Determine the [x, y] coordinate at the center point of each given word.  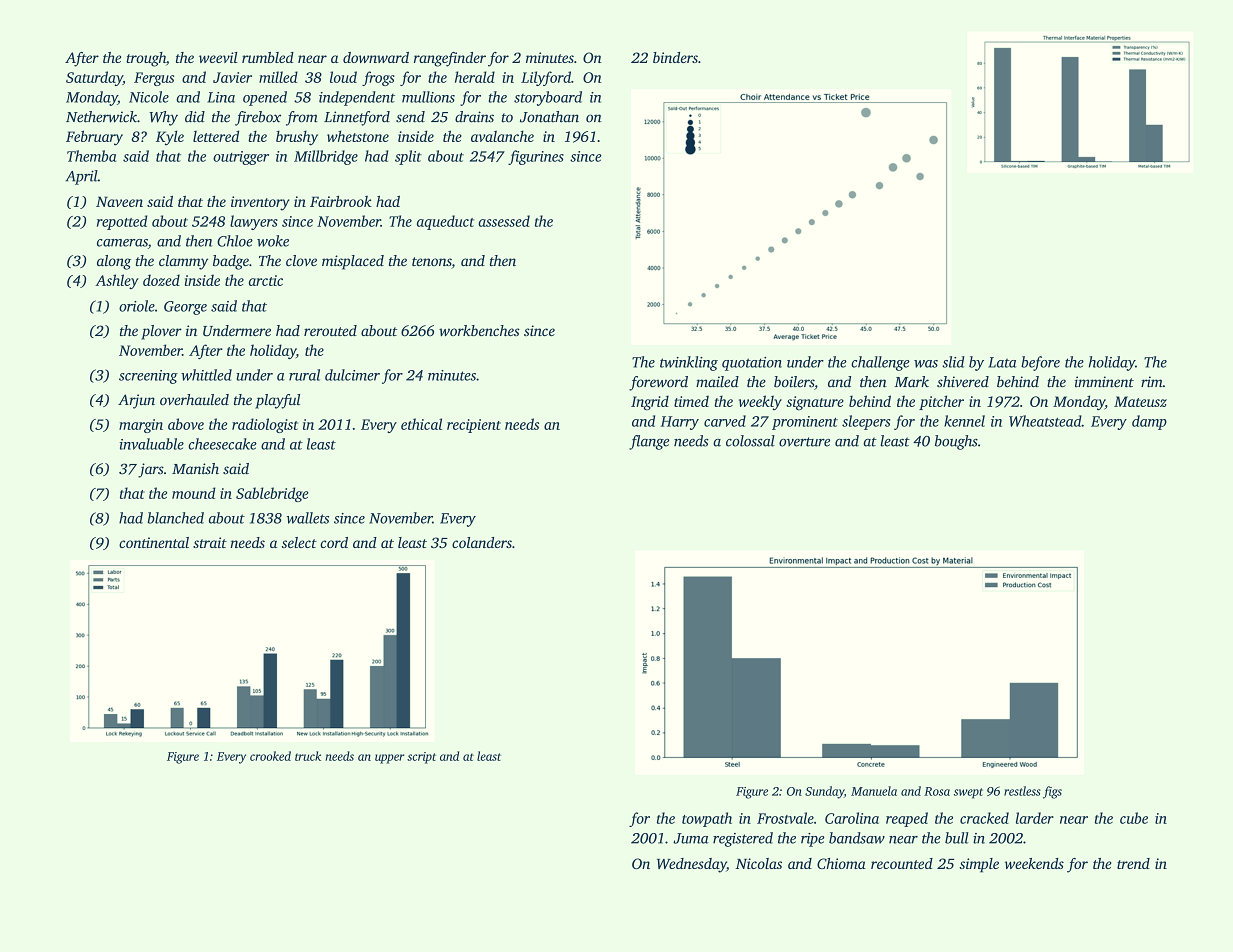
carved [725, 421]
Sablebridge [272, 494]
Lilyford [546, 78]
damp [1149, 422]
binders [675, 57]
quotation [752, 364]
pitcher [941, 402]
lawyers [254, 222]
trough [146, 59]
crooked [270, 756]
